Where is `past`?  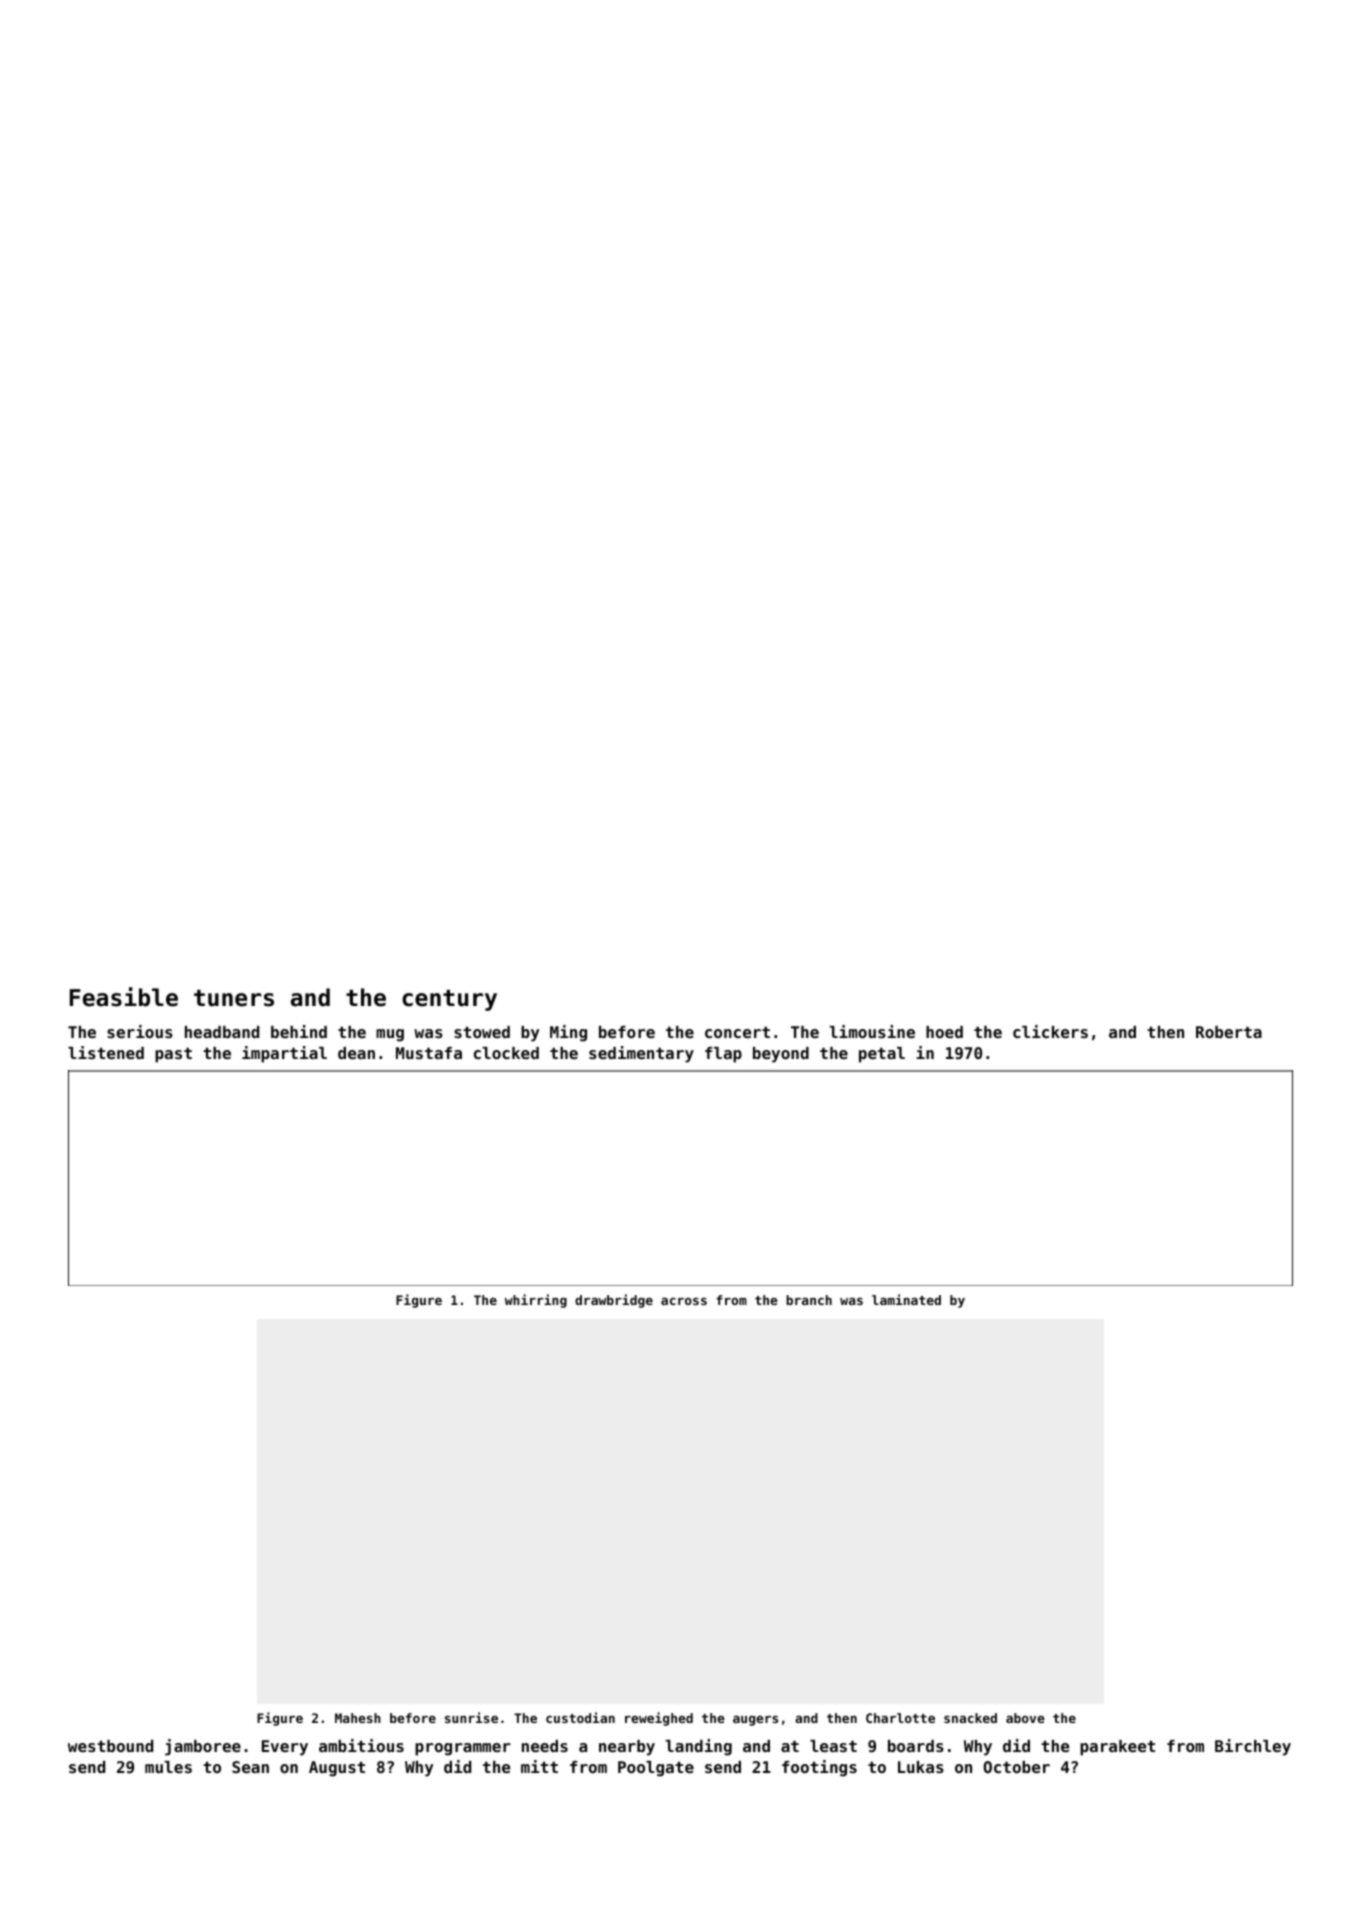
past is located at coordinates (173, 1055).
